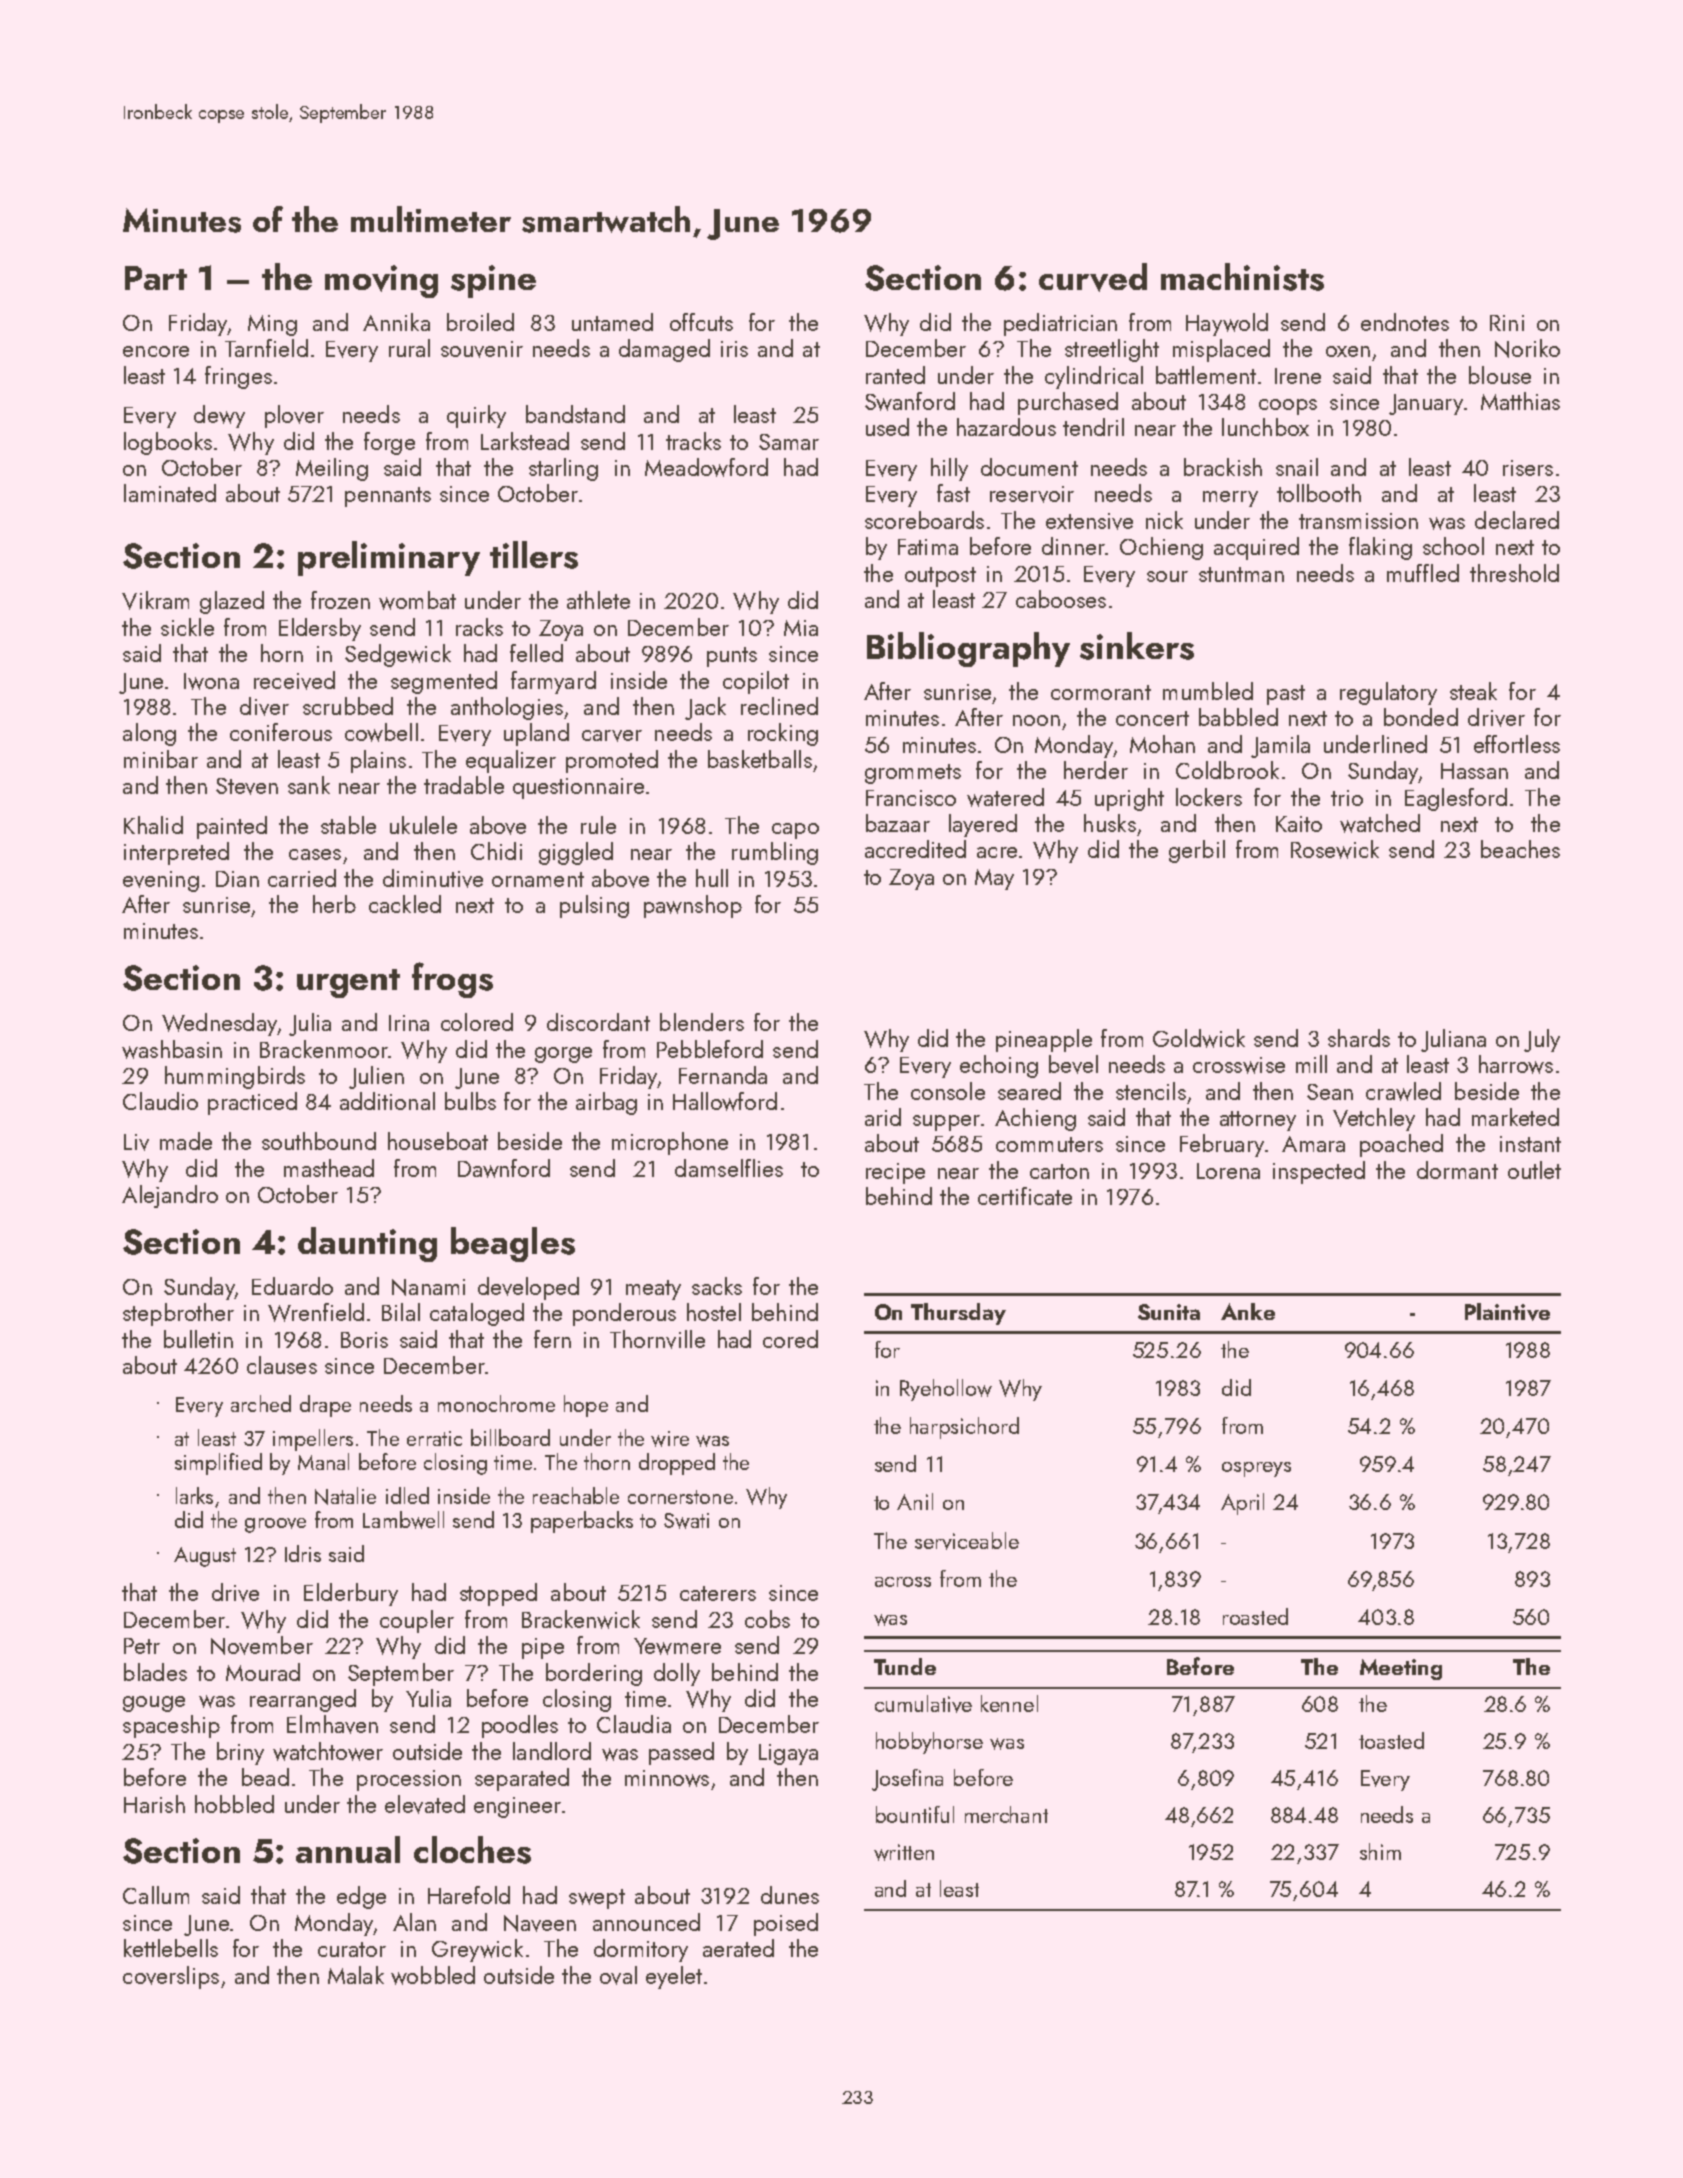 Image resolution: width=1683 pixels, height=2178 pixels. Describe the element at coordinates (1032, 494) in the document. I see `reservoir` at that location.
